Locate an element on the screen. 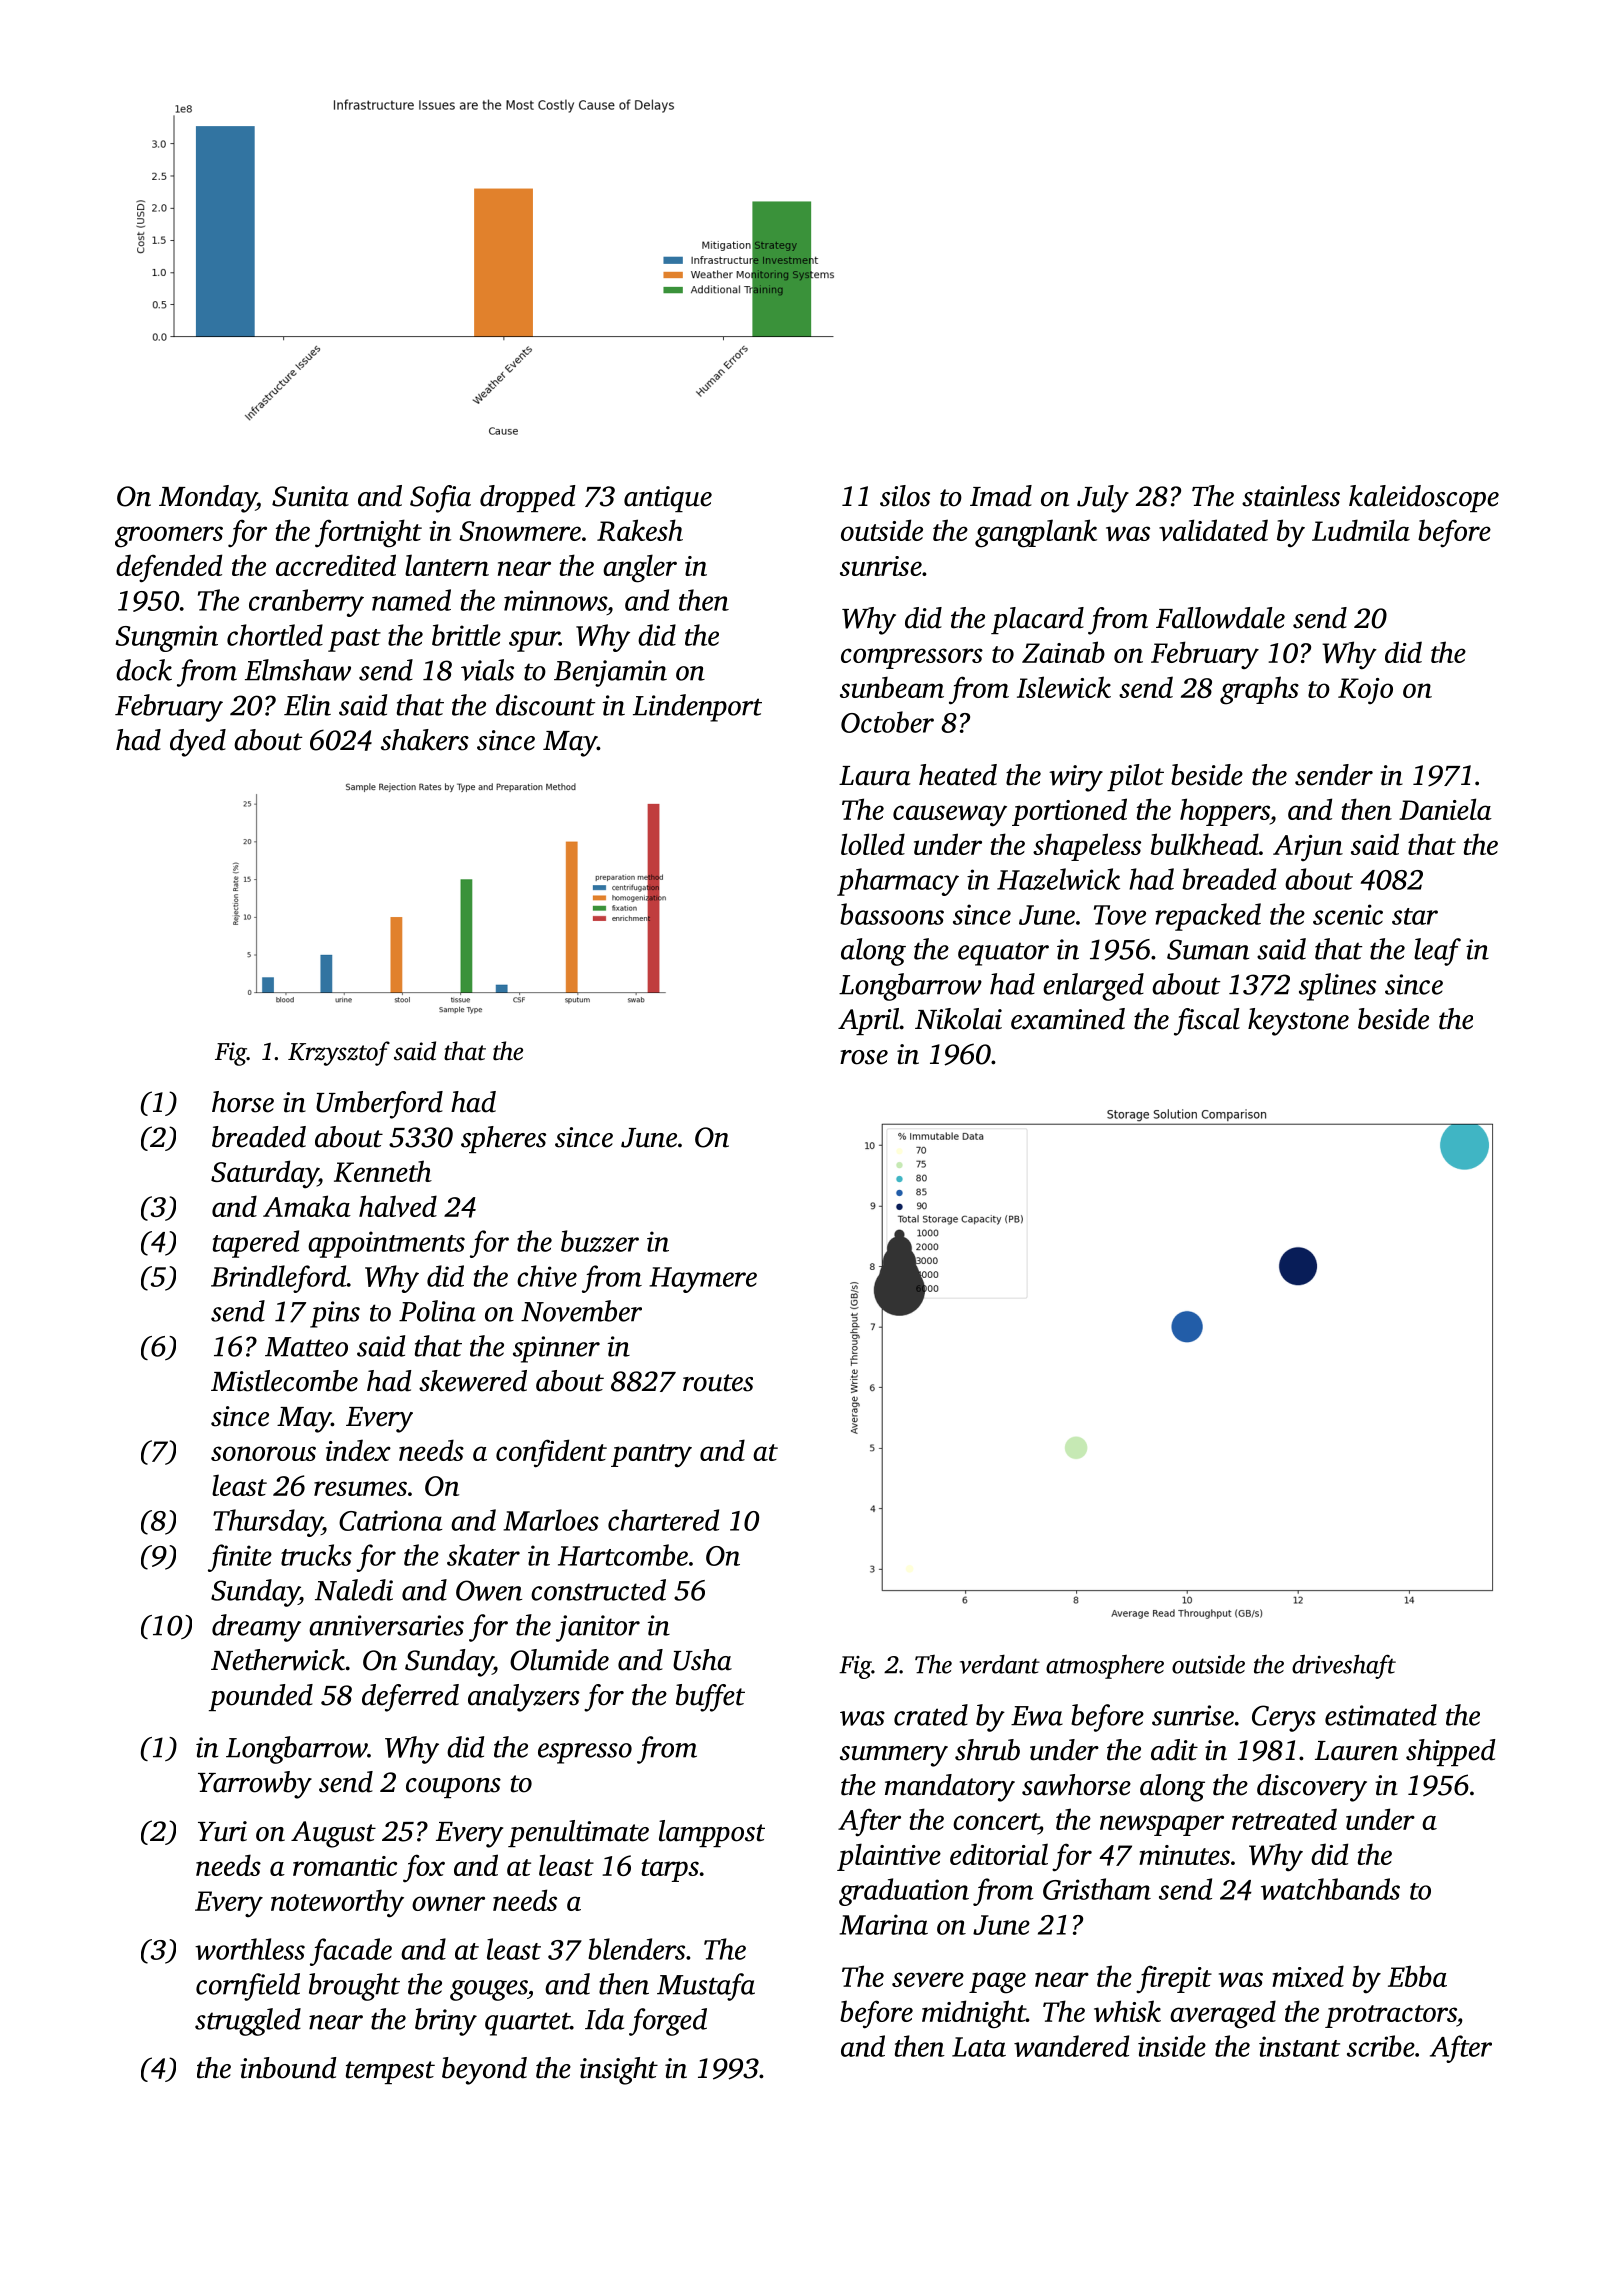 This screenshot has height=2292, width=1620. minutes is located at coordinates (1184, 1855).
